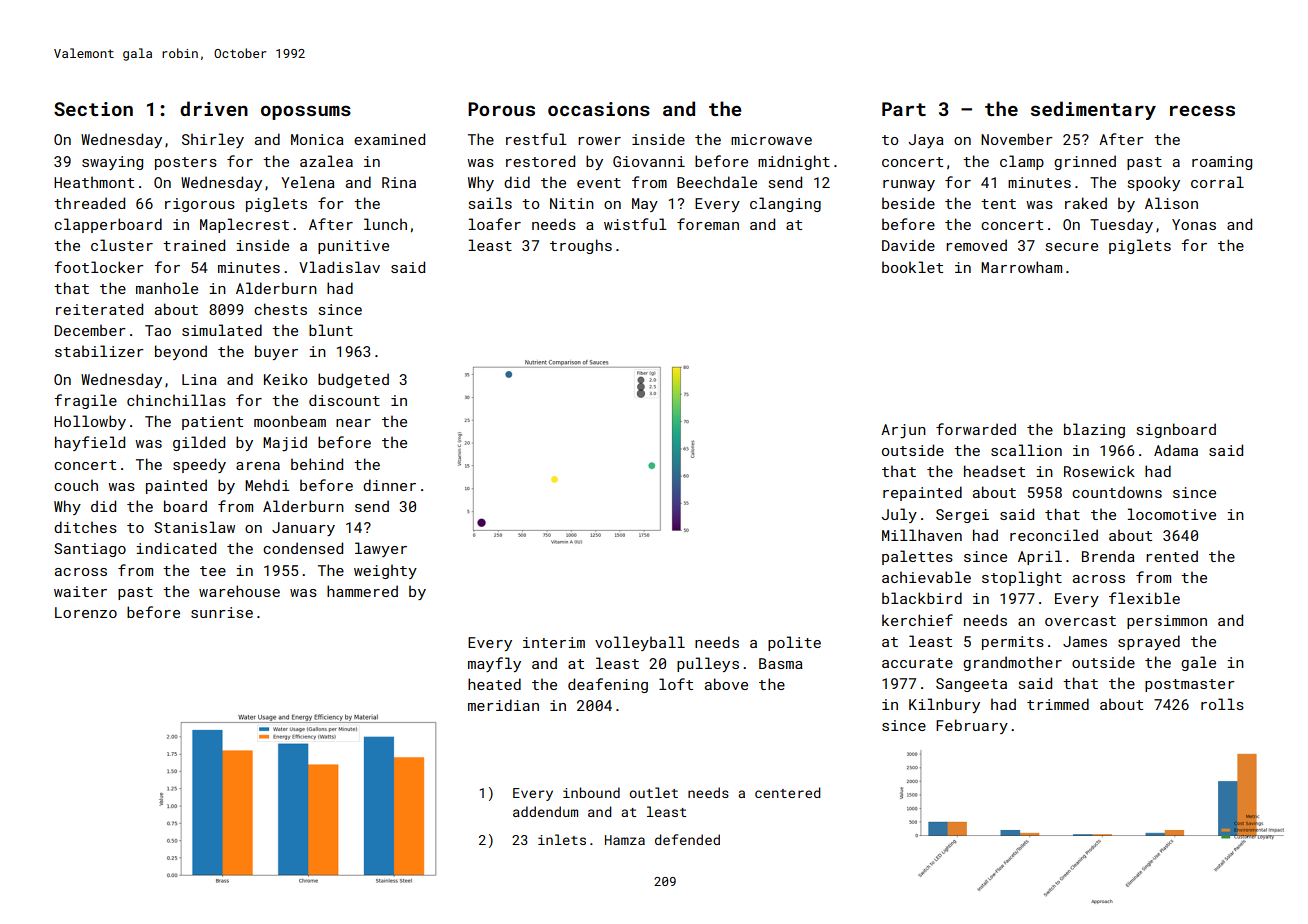 The width and height of the image is (1308, 924). What do you see at coordinates (389, 139) in the image?
I see `examined` at bounding box center [389, 139].
